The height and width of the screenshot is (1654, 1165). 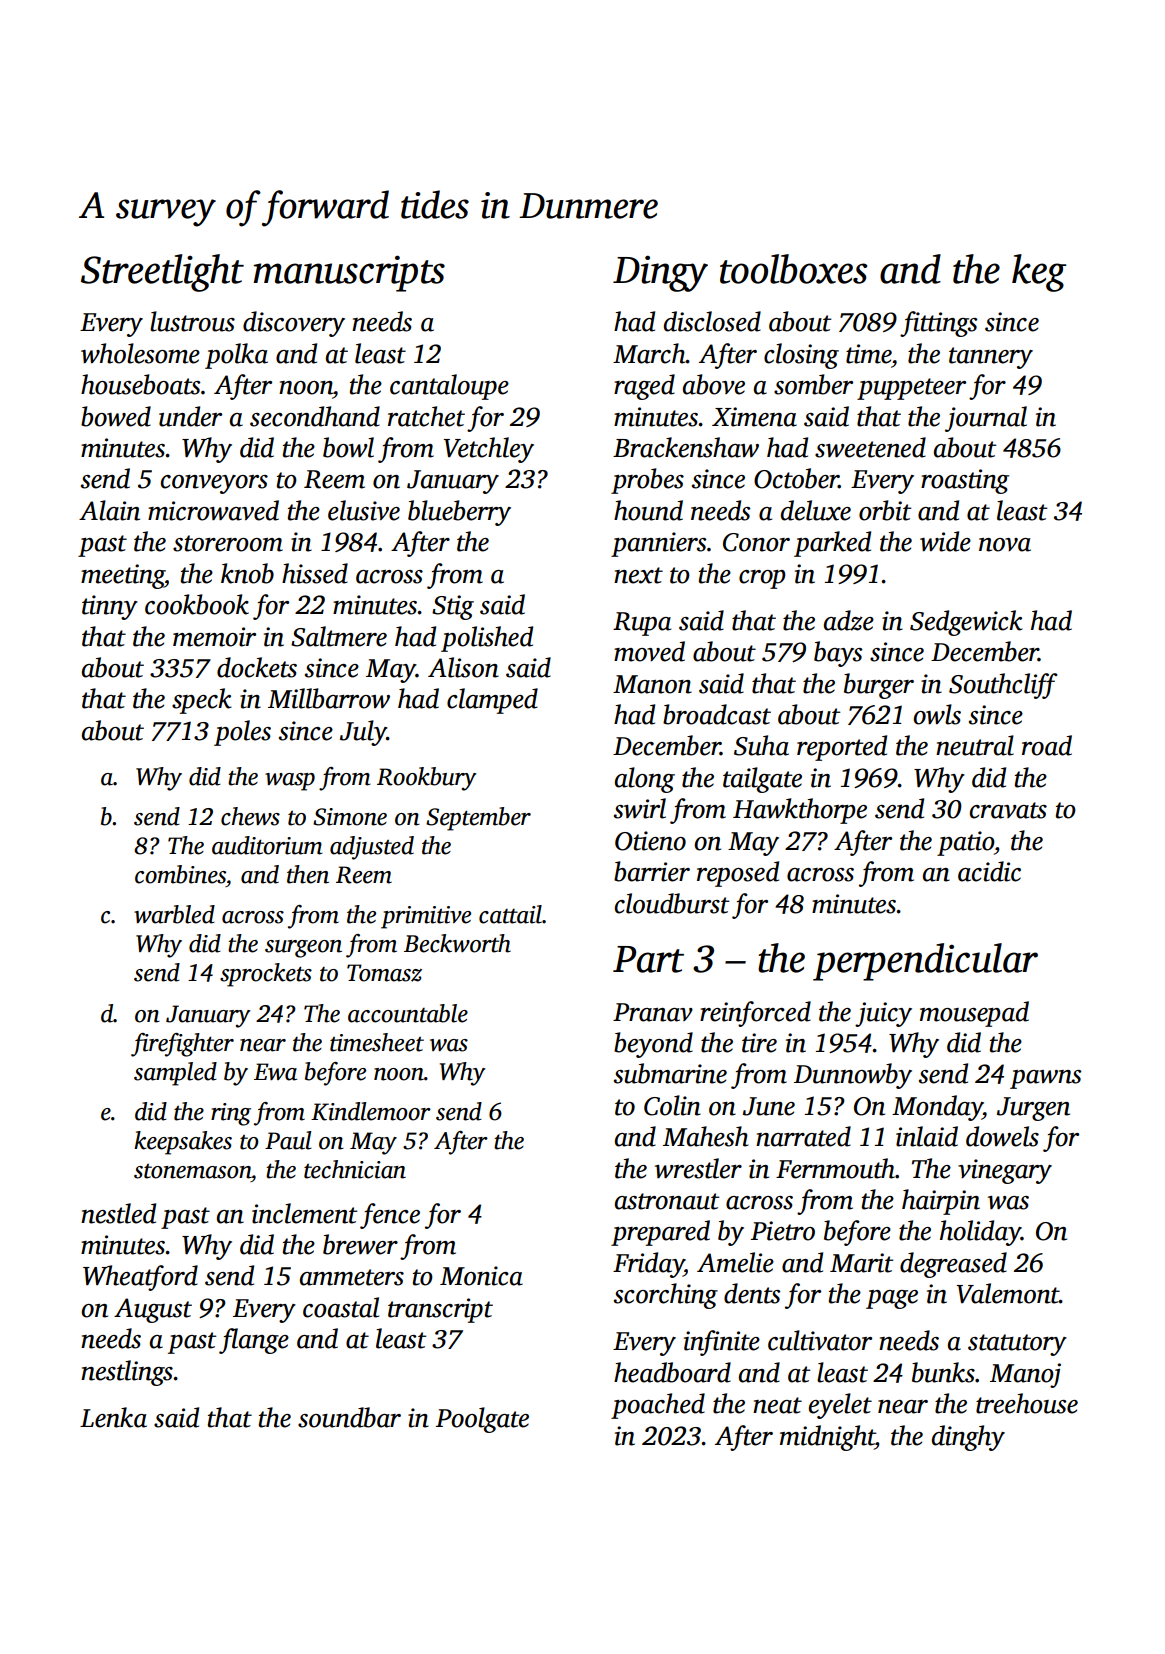 I want to click on Dunnowby, so click(x=853, y=1076).
